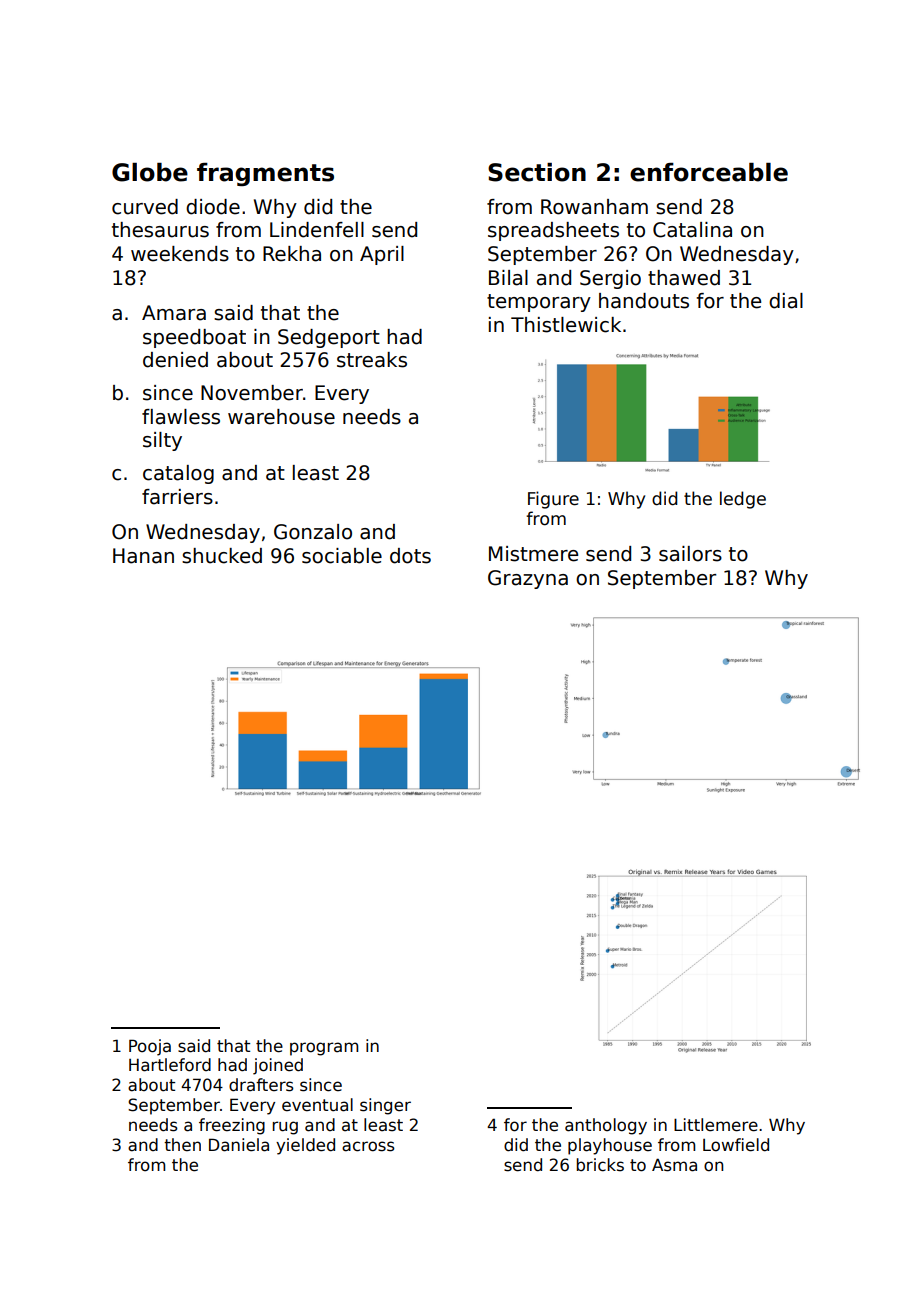  Describe the element at coordinates (690, 554) in the image. I see `sailors` at that location.
